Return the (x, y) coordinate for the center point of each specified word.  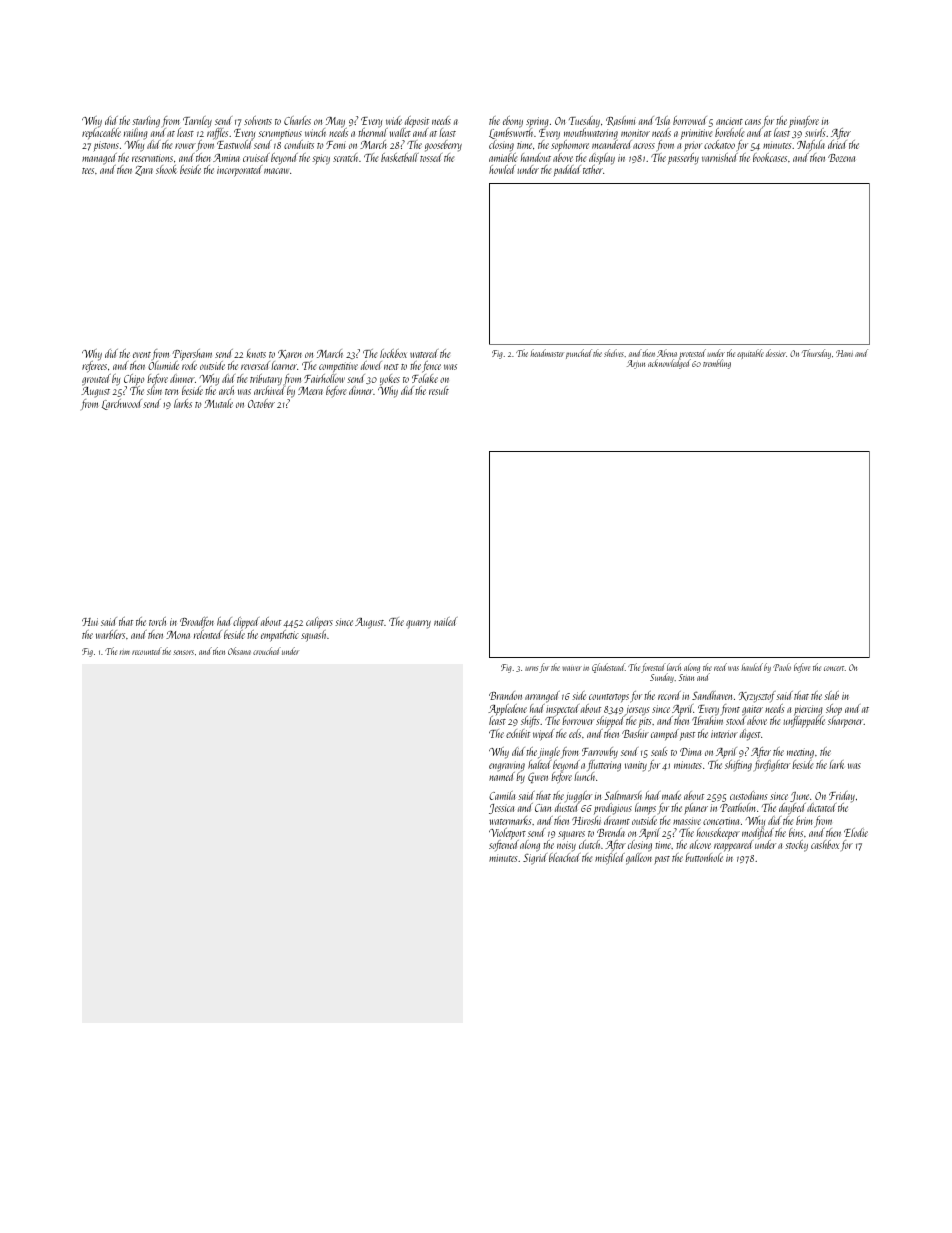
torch (157, 621)
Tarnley (197, 122)
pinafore (804, 122)
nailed (445, 621)
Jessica (501, 809)
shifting (738, 766)
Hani (844, 353)
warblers (110, 634)
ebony (513, 122)
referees (94, 367)
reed (720, 667)
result (439, 390)
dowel (371, 365)
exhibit (518, 733)
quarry (418, 624)
